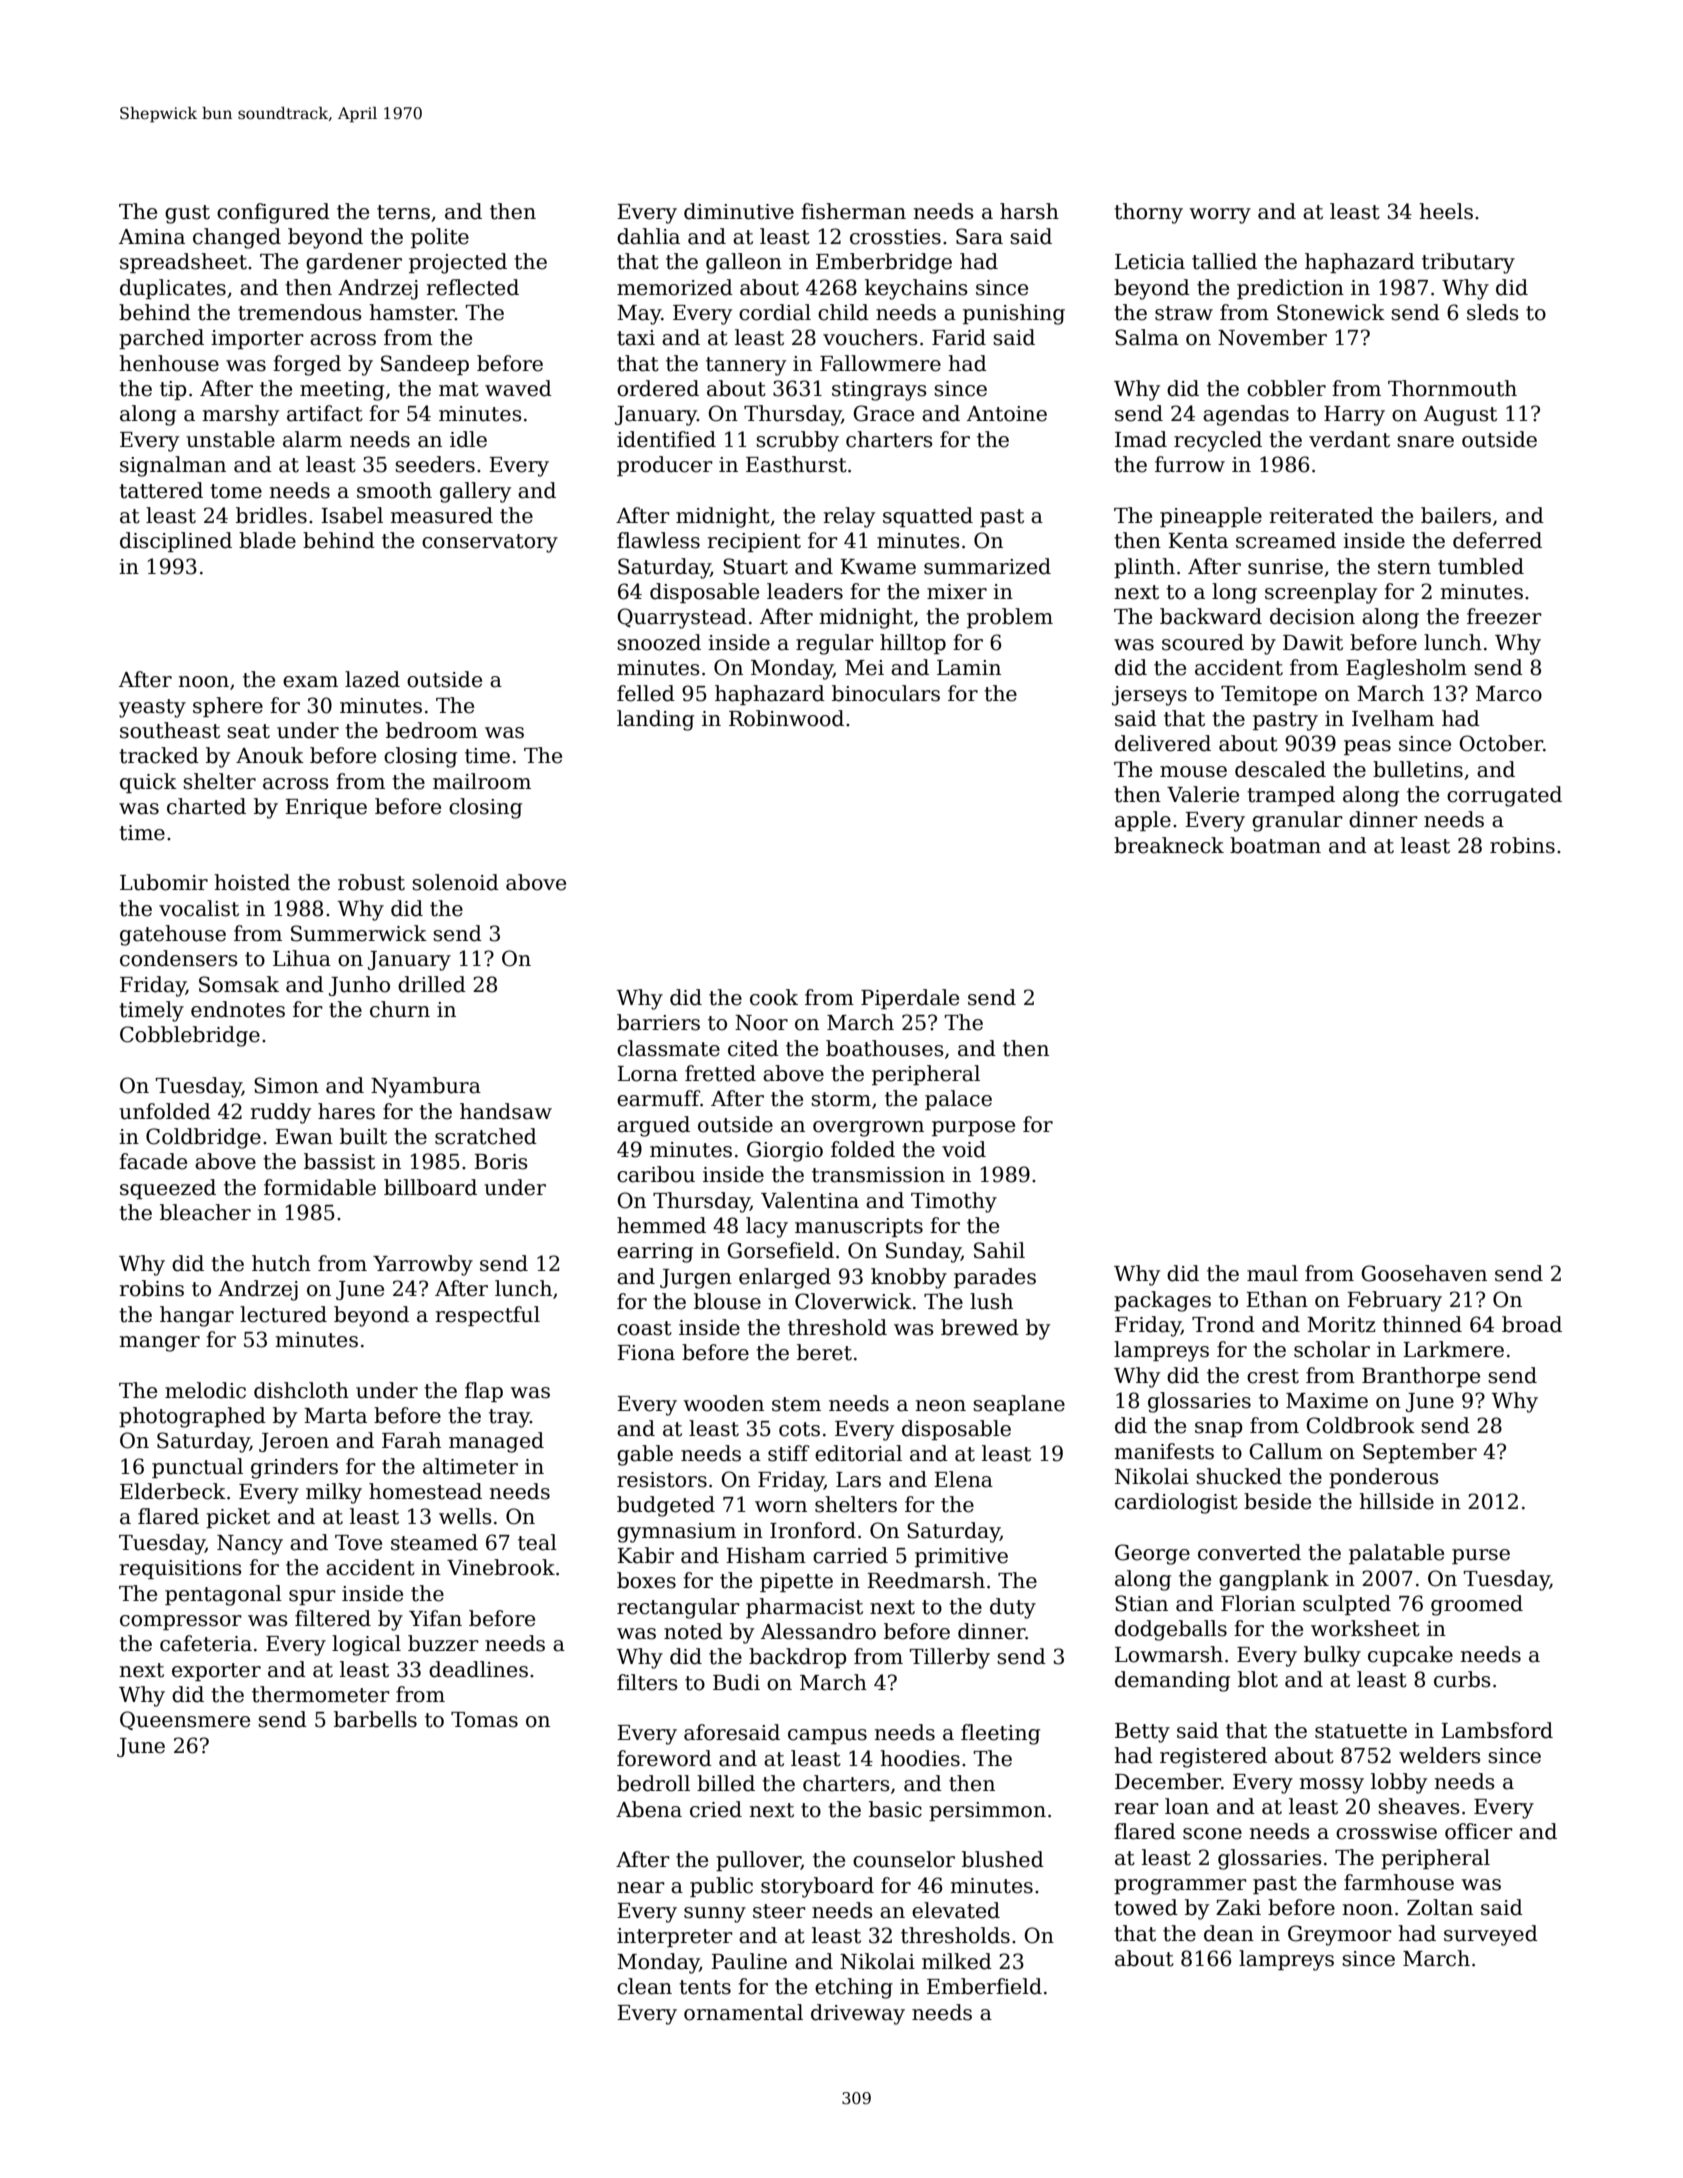 The width and height of the page is (1683, 2178). What do you see at coordinates (1277, 1501) in the page?
I see `beside` at bounding box center [1277, 1501].
